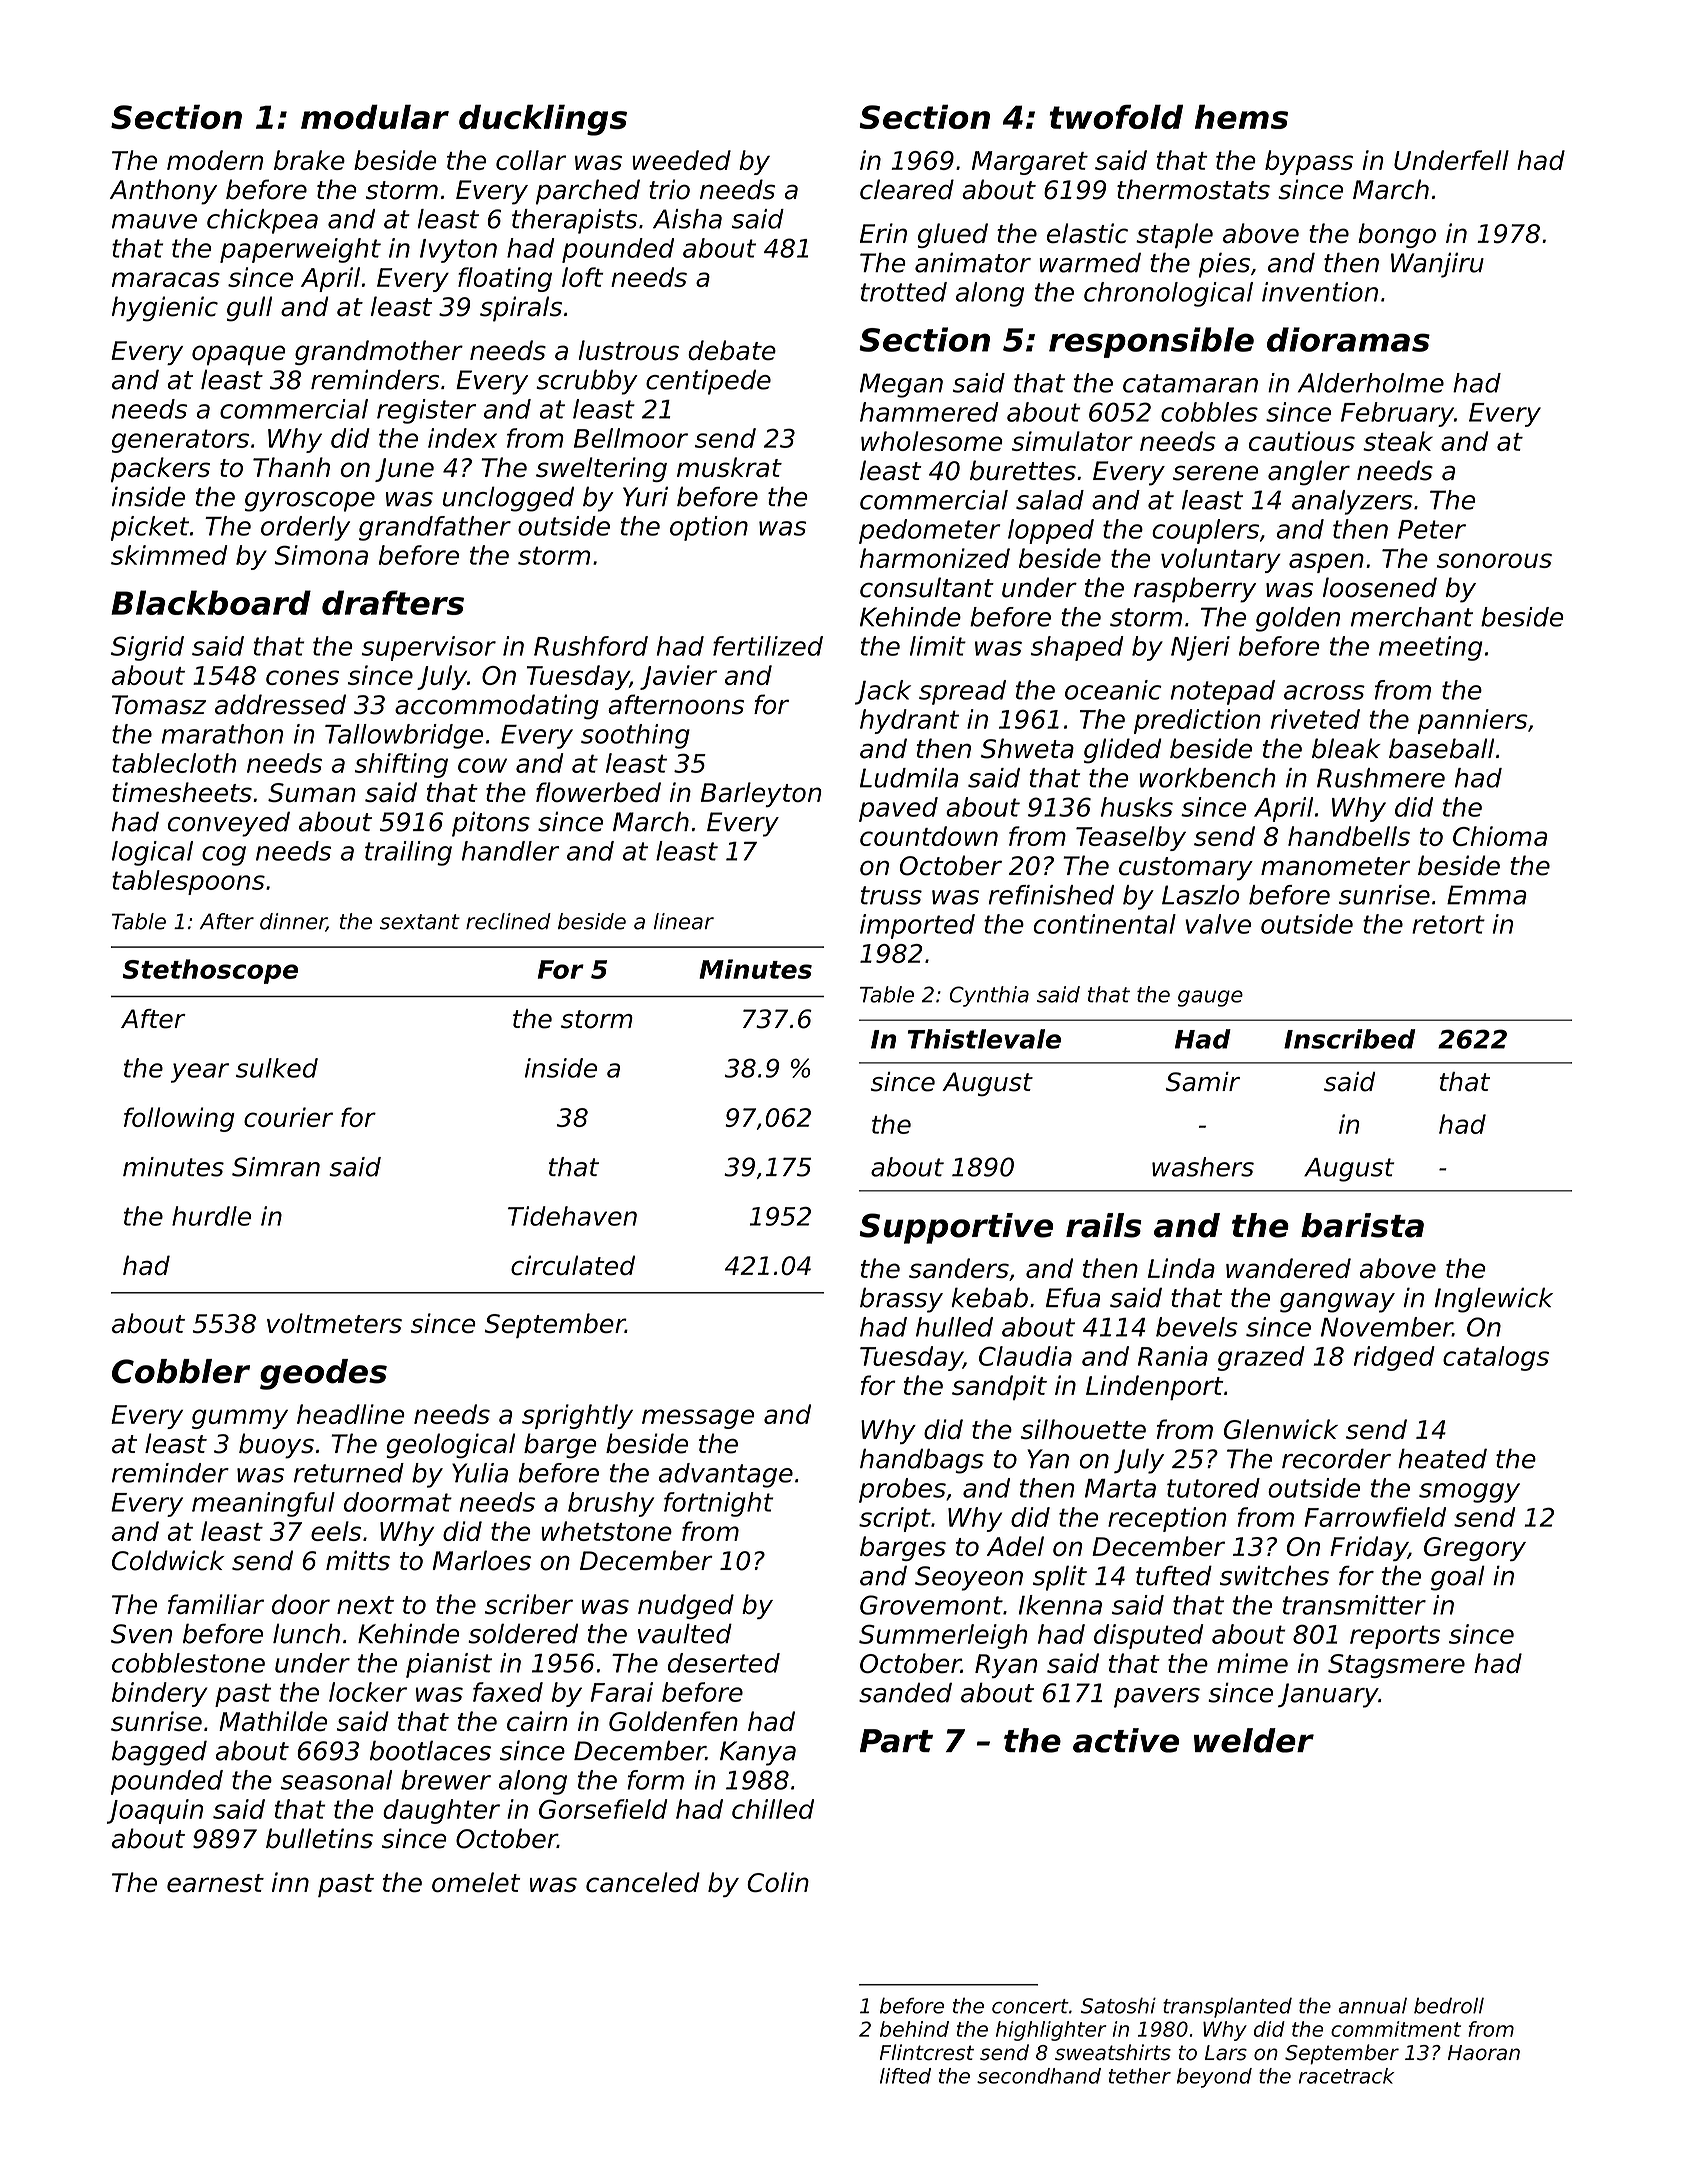 This page has height=2178, width=1683. I want to click on grandfather, so click(435, 528).
